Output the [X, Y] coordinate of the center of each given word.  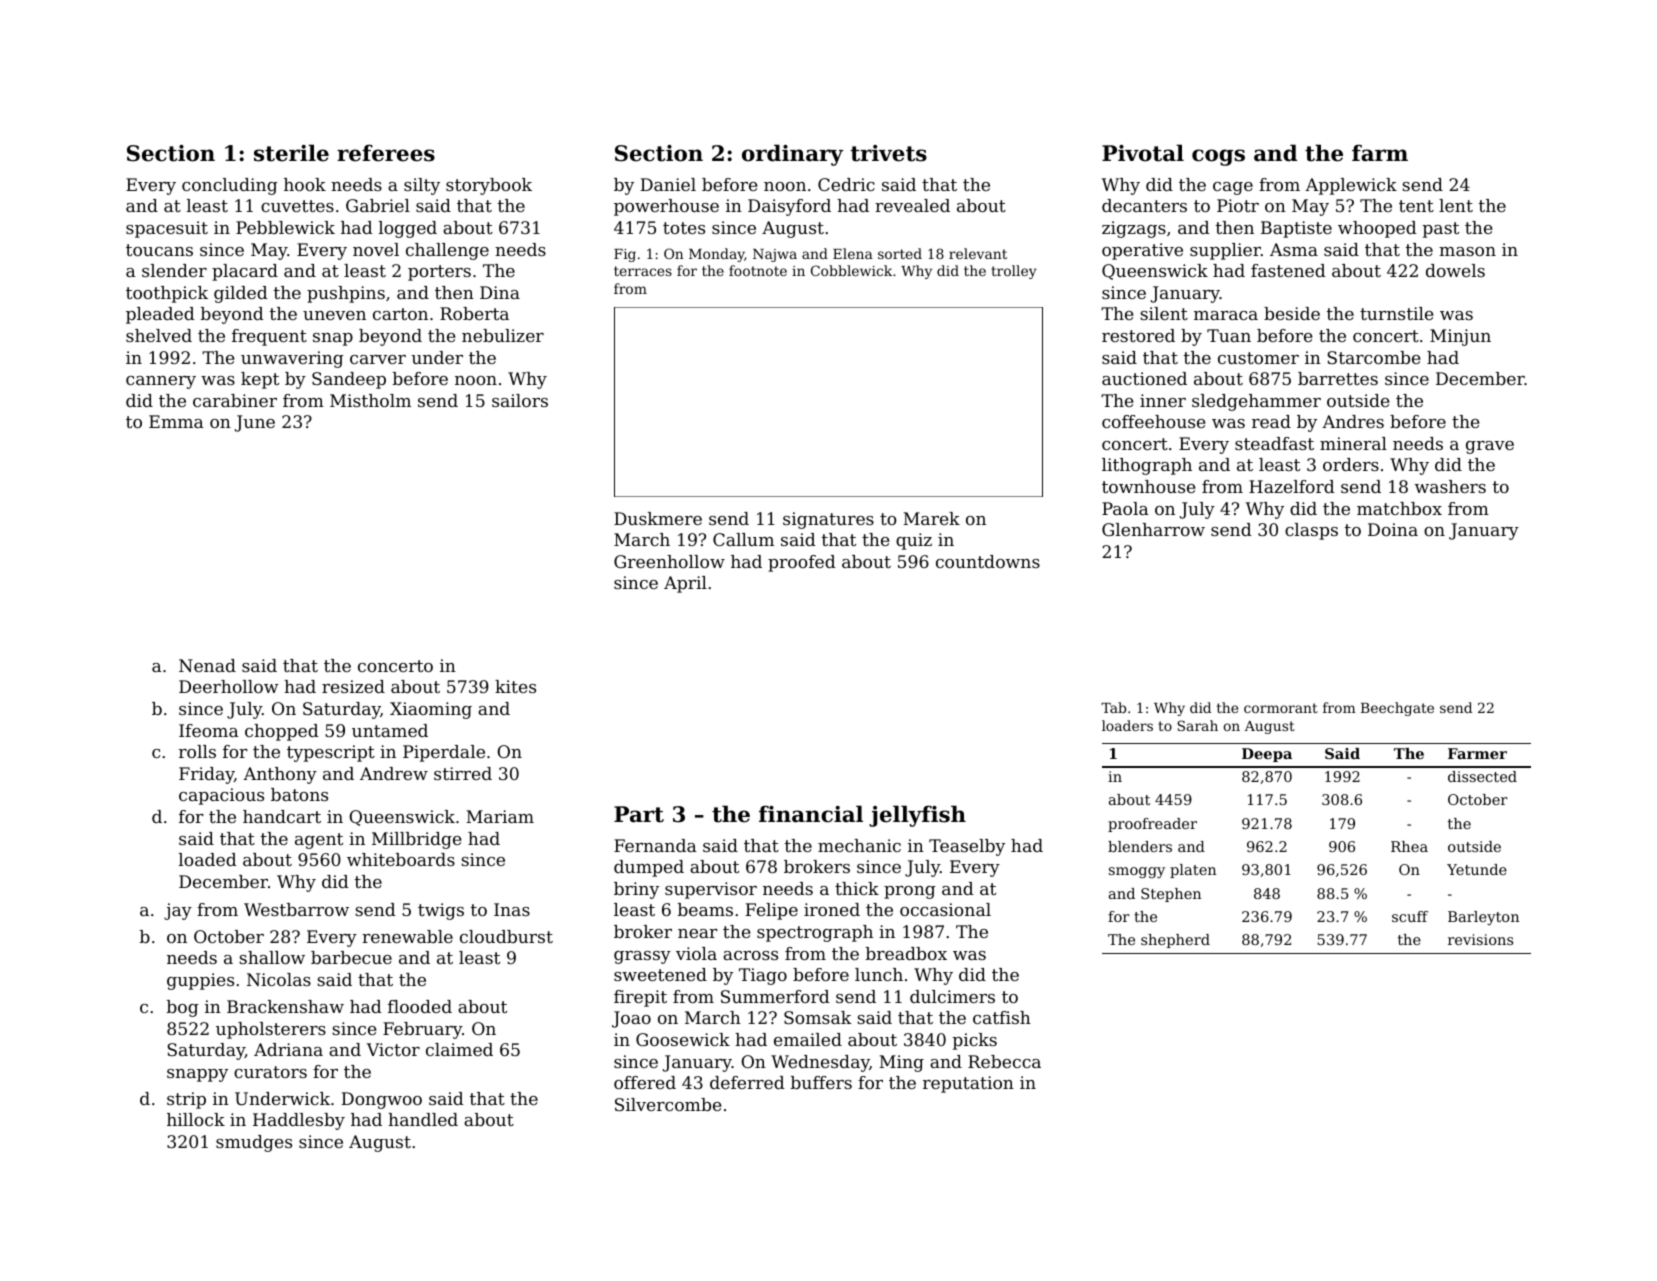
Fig [625, 255]
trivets [889, 153]
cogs [1218, 157]
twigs [441, 911]
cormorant [1281, 708]
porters [439, 273]
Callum [743, 539]
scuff [1410, 916]
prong [910, 892]
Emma [176, 421]
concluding [230, 186]
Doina [1393, 529]
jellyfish [917, 816]
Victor [393, 1049]
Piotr [1238, 205]
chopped [282, 732]
